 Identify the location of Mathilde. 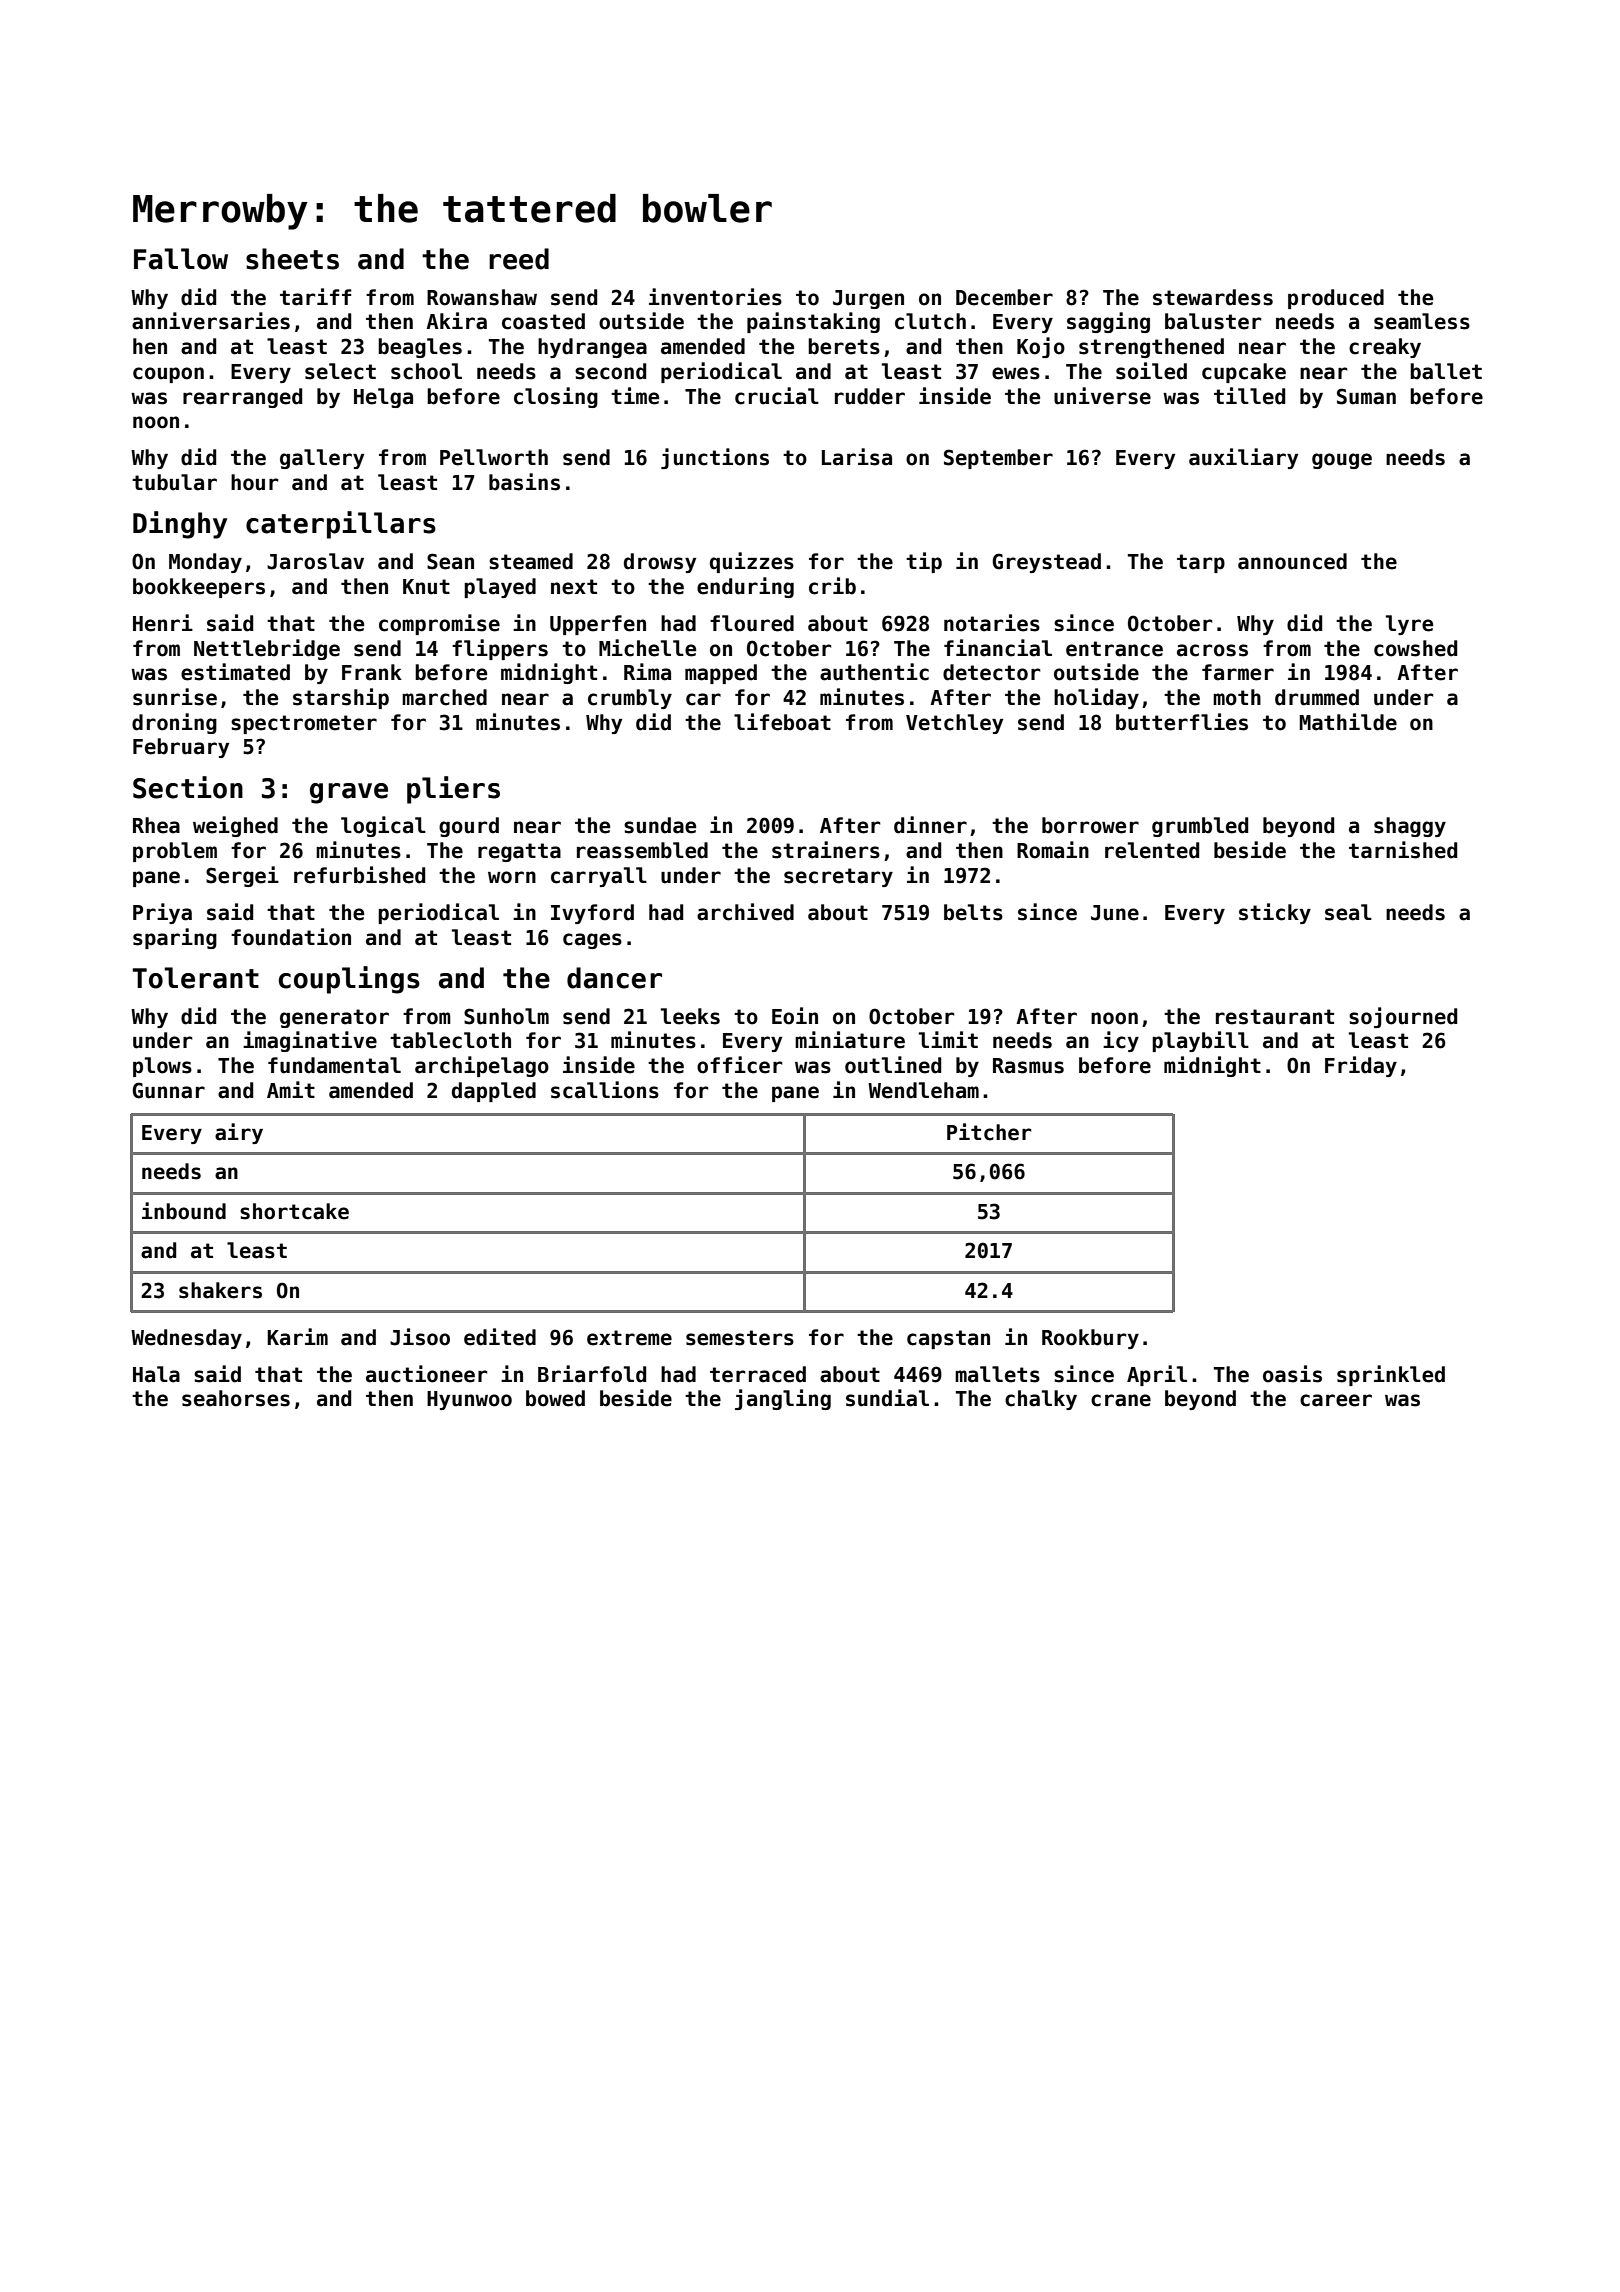
(1348, 722).
